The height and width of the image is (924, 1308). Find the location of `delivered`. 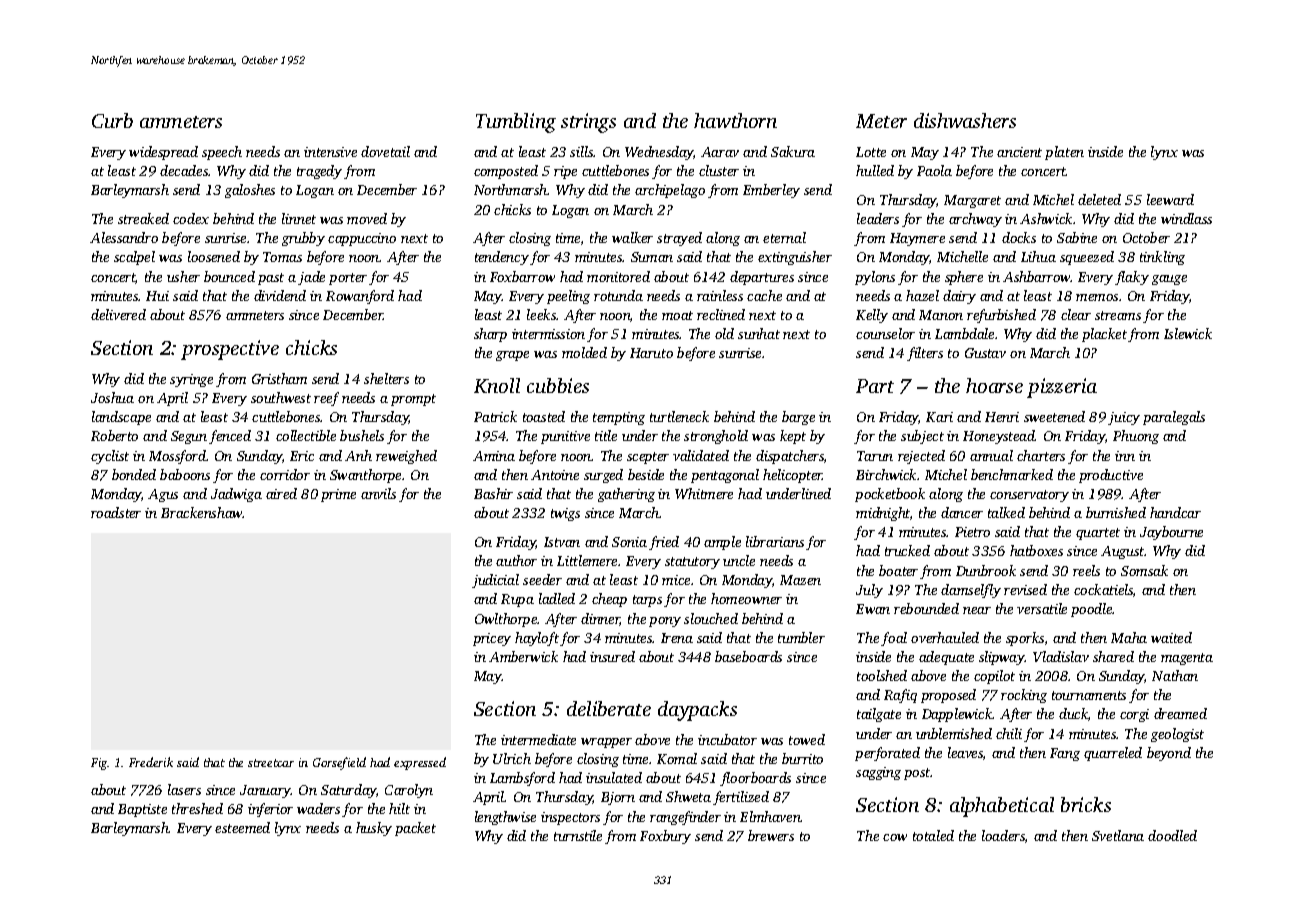

delivered is located at coordinates (118, 314).
